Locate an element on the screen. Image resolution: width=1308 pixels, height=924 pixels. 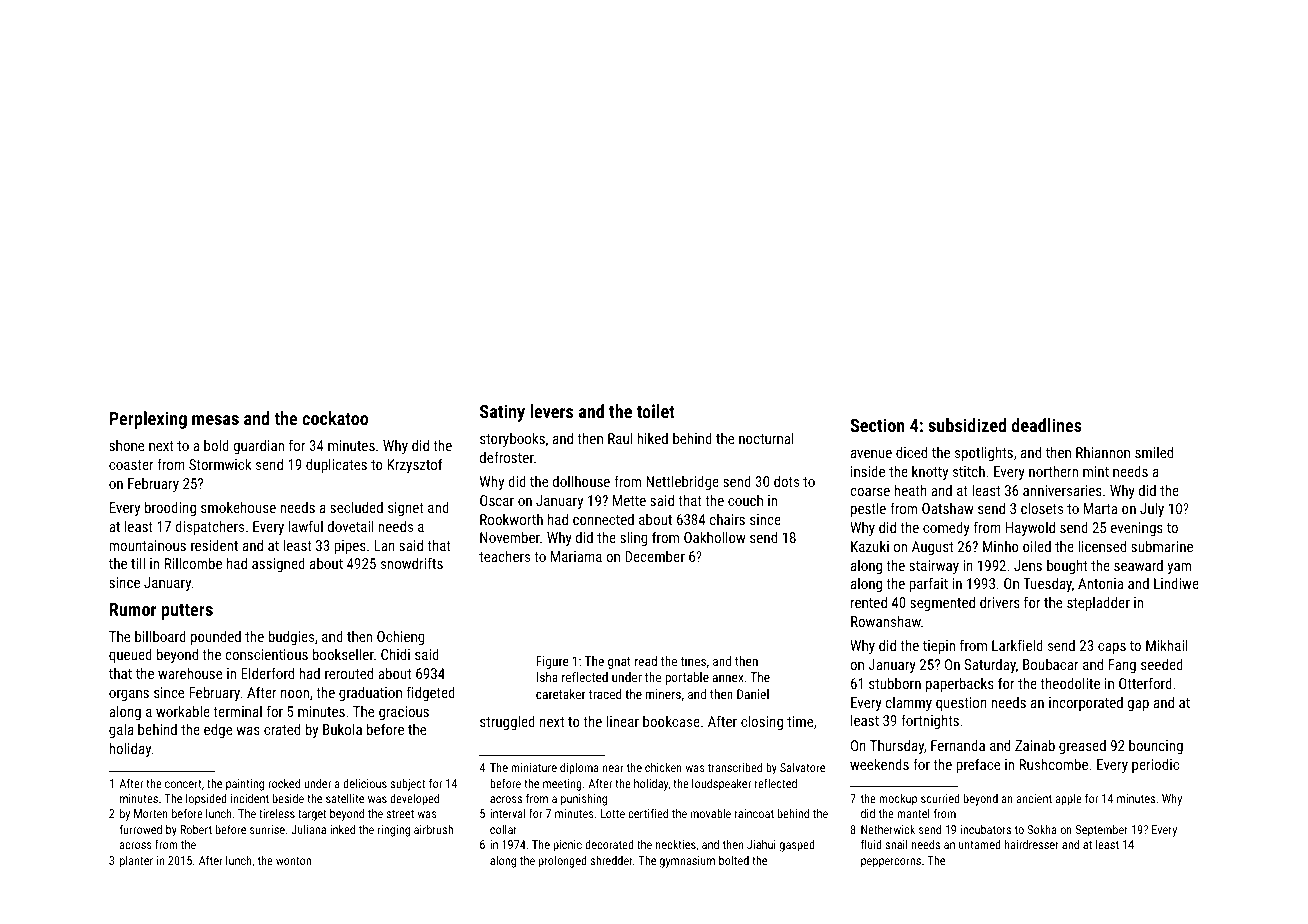
certified is located at coordinates (648, 813).
